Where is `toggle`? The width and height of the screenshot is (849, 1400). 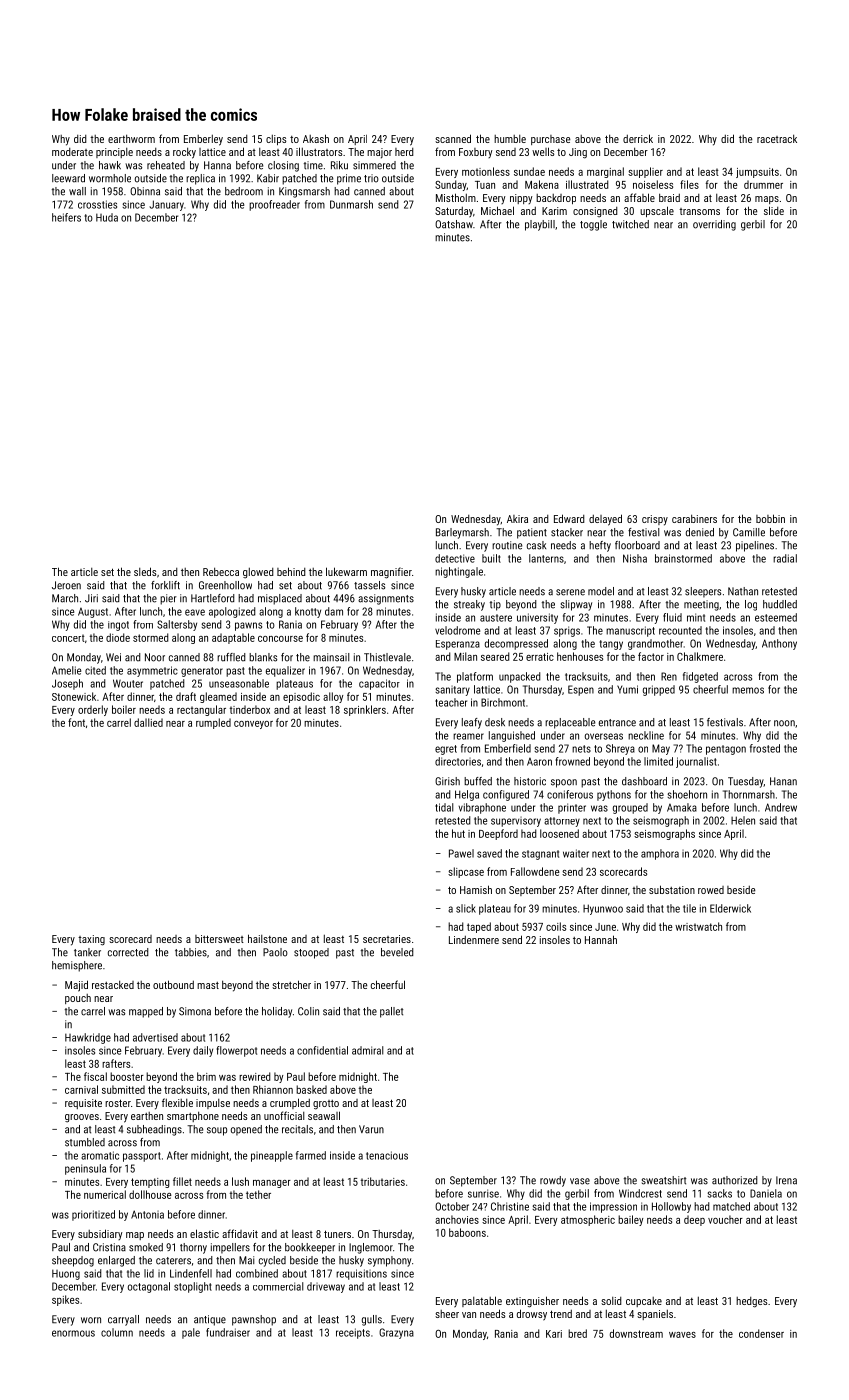 toggle is located at coordinates (593, 225).
